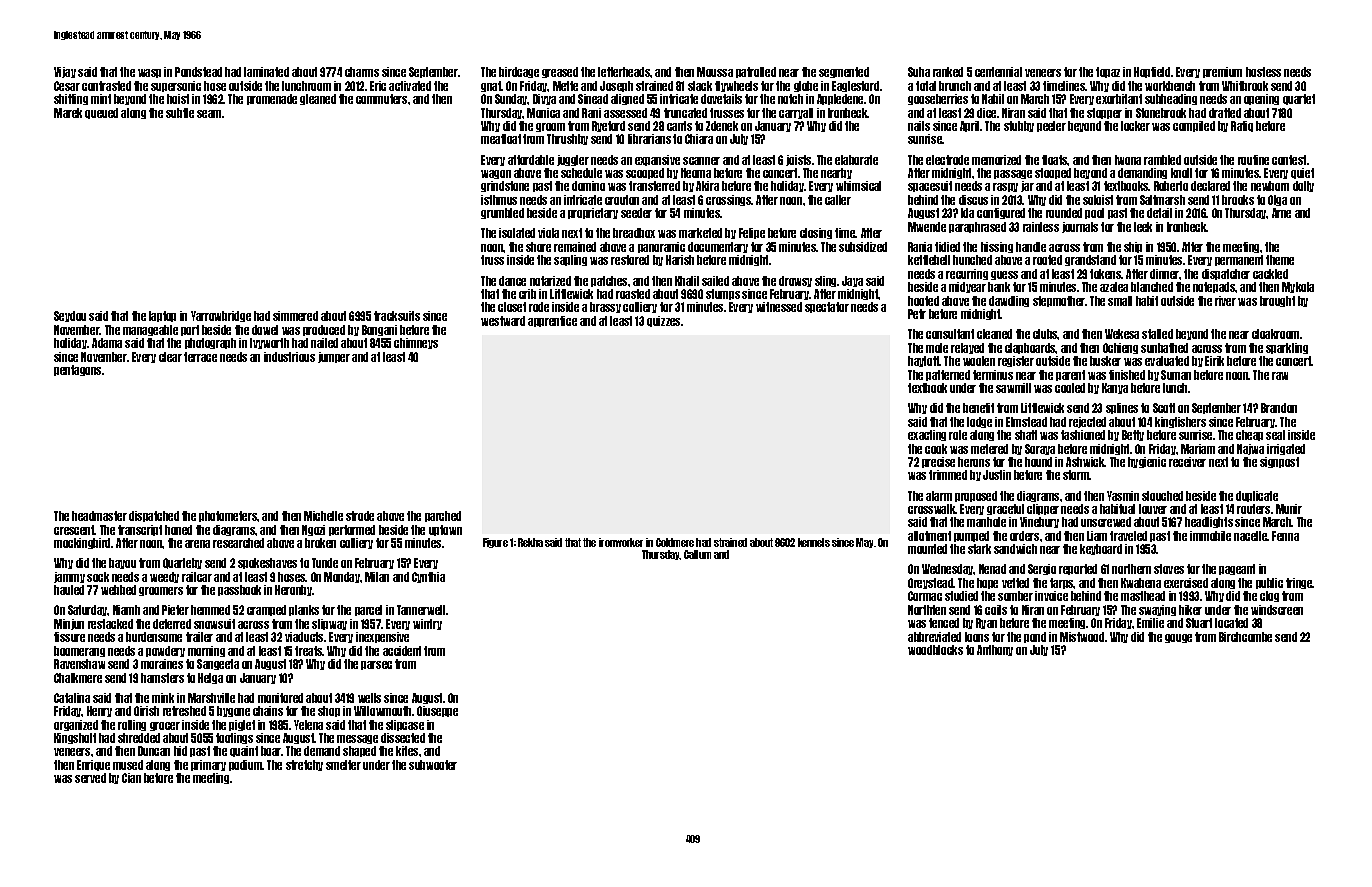  Describe the element at coordinates (499, 200) in the image. I see `isthmus` at that location.
